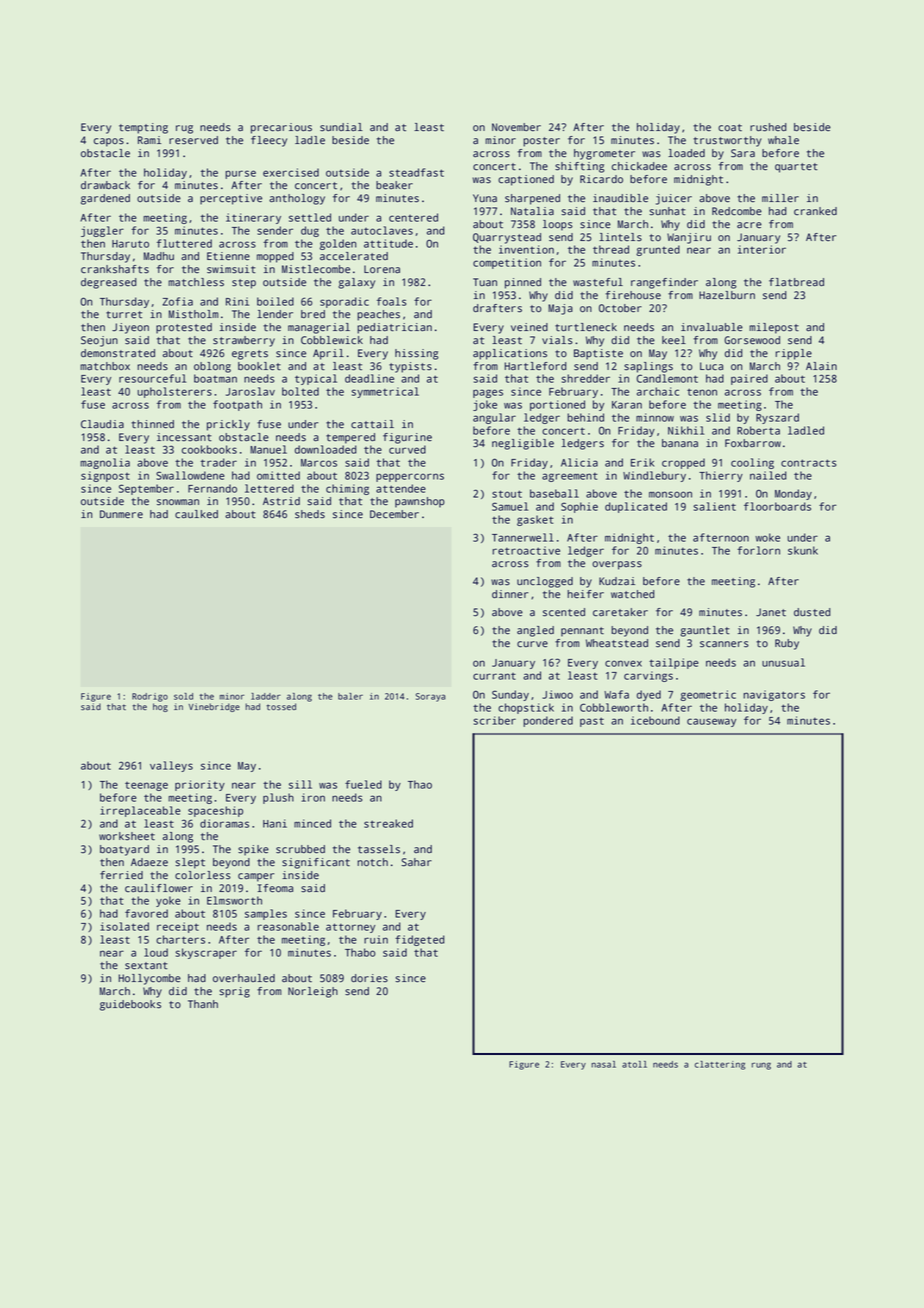 The height and width of the screenshot is (1308, 924). What do you see at coordinates (146, 786) in the screenshot?
I see `teenage` at bounding box center [146, 786].
